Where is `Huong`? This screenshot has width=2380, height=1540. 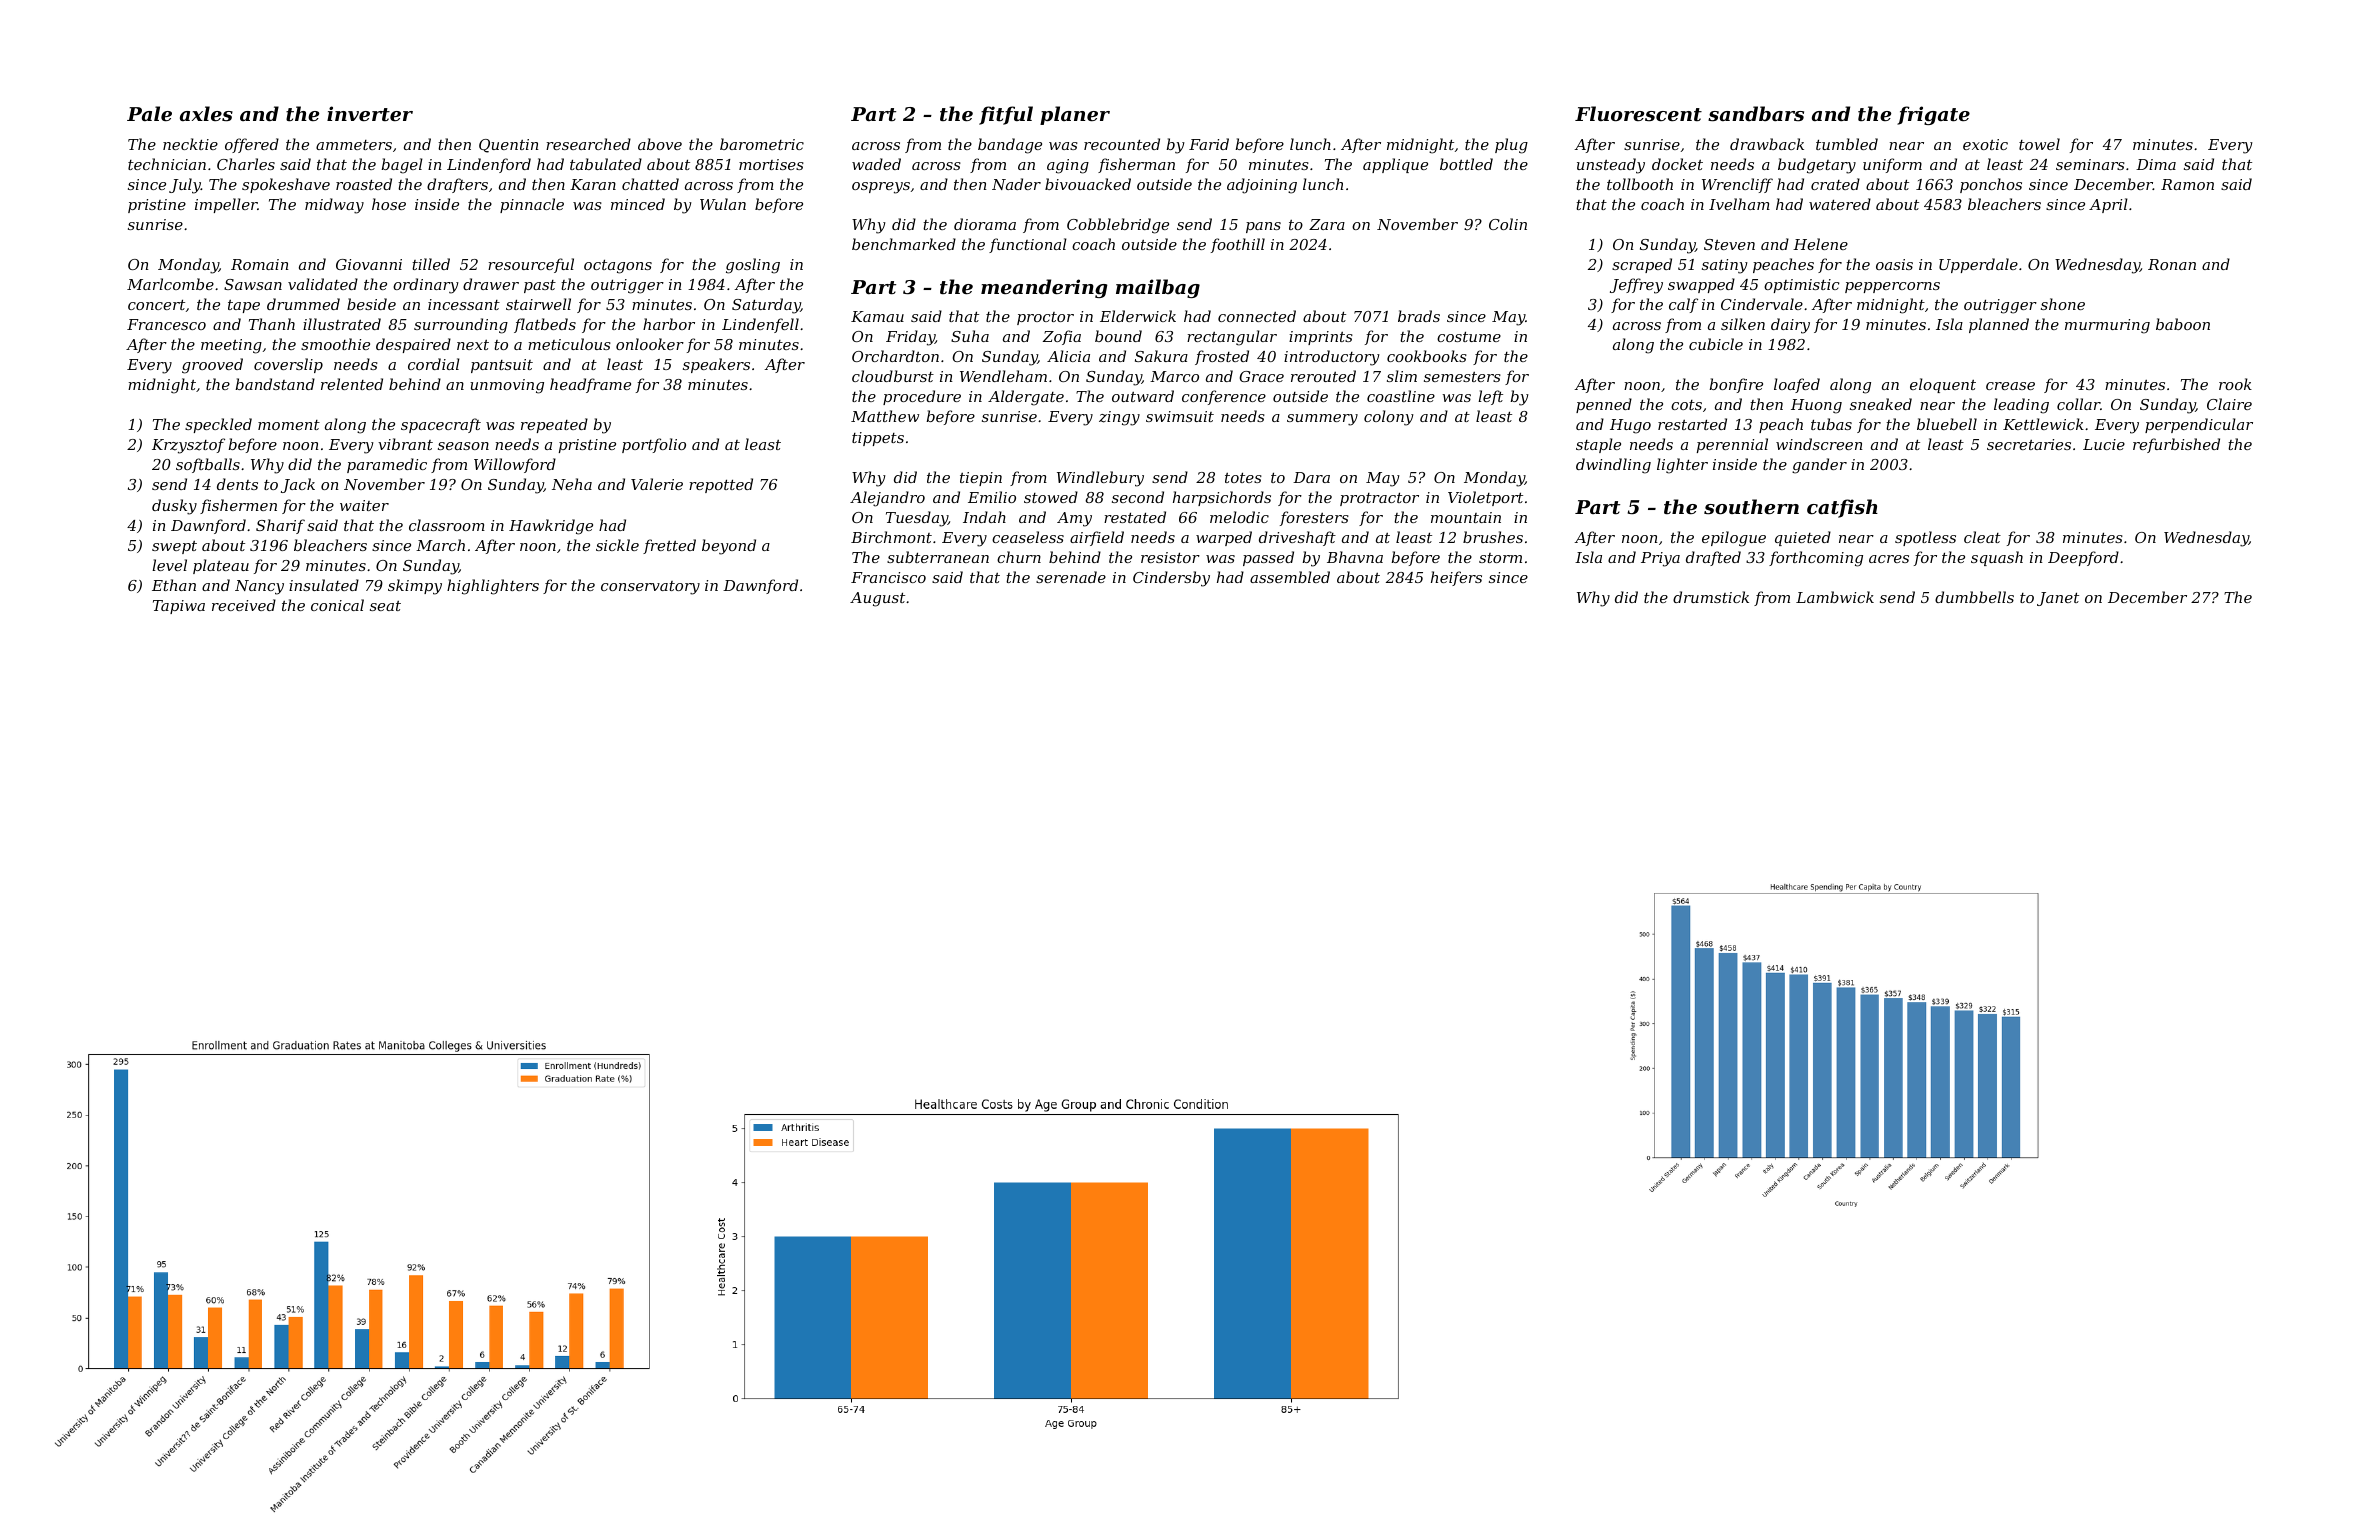
Huong is located at coordinates (1816, 406).
